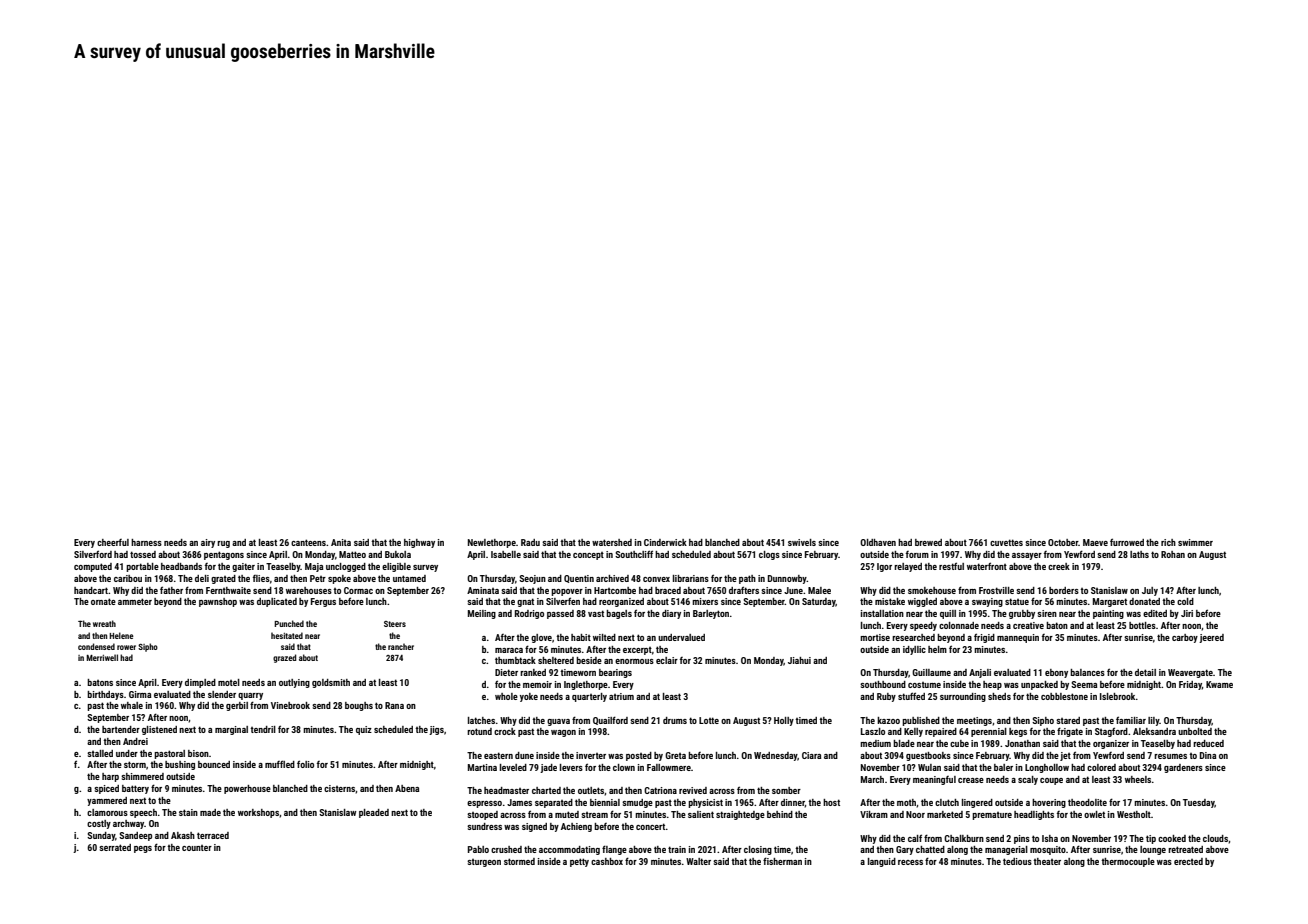 This document has height=924, width=1308. What do you see at coordinates (1168, 542) in the document?
I see `rich` at bounding box center [1168, 542].
